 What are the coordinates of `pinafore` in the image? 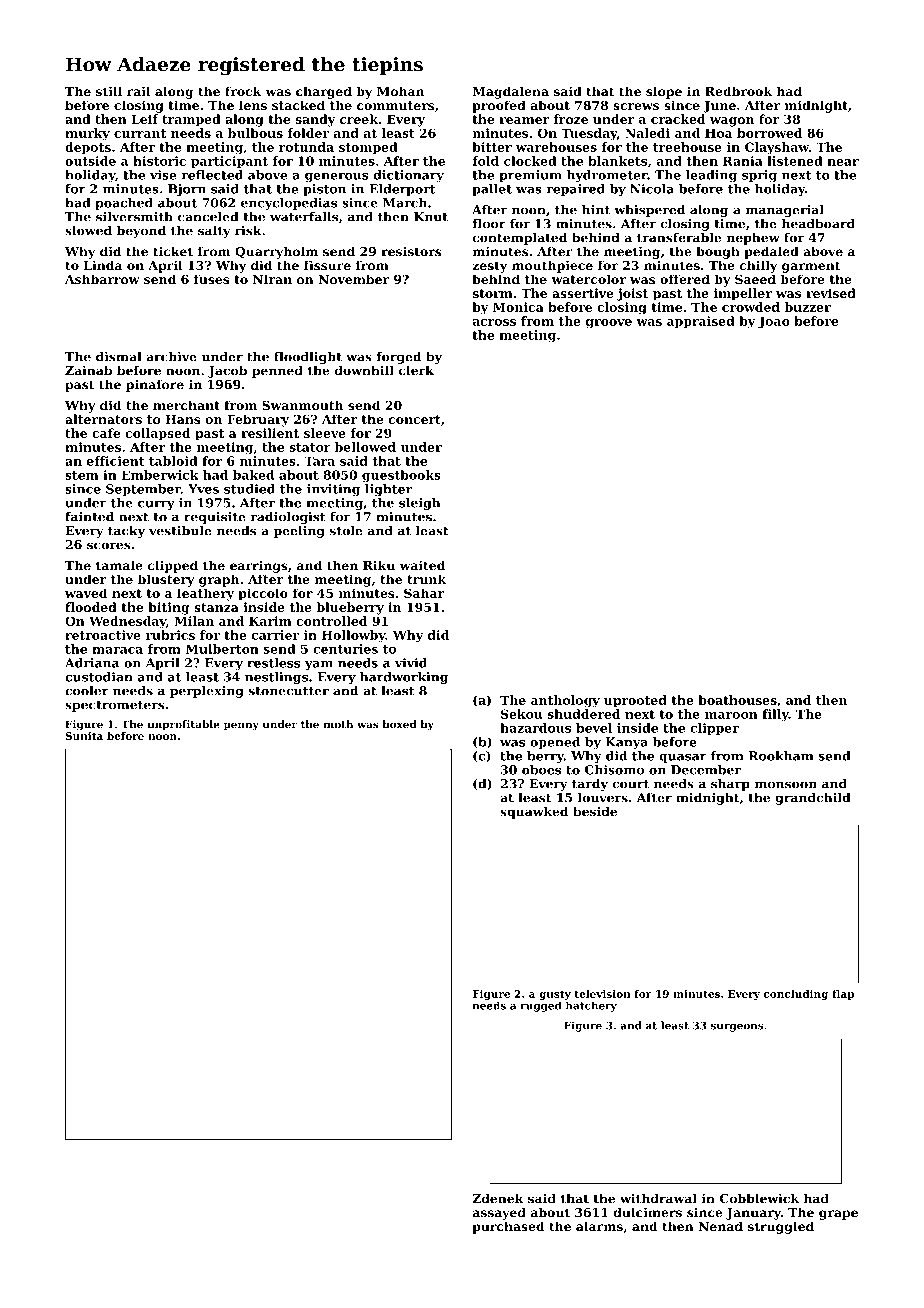 It's located at (155, 385).
